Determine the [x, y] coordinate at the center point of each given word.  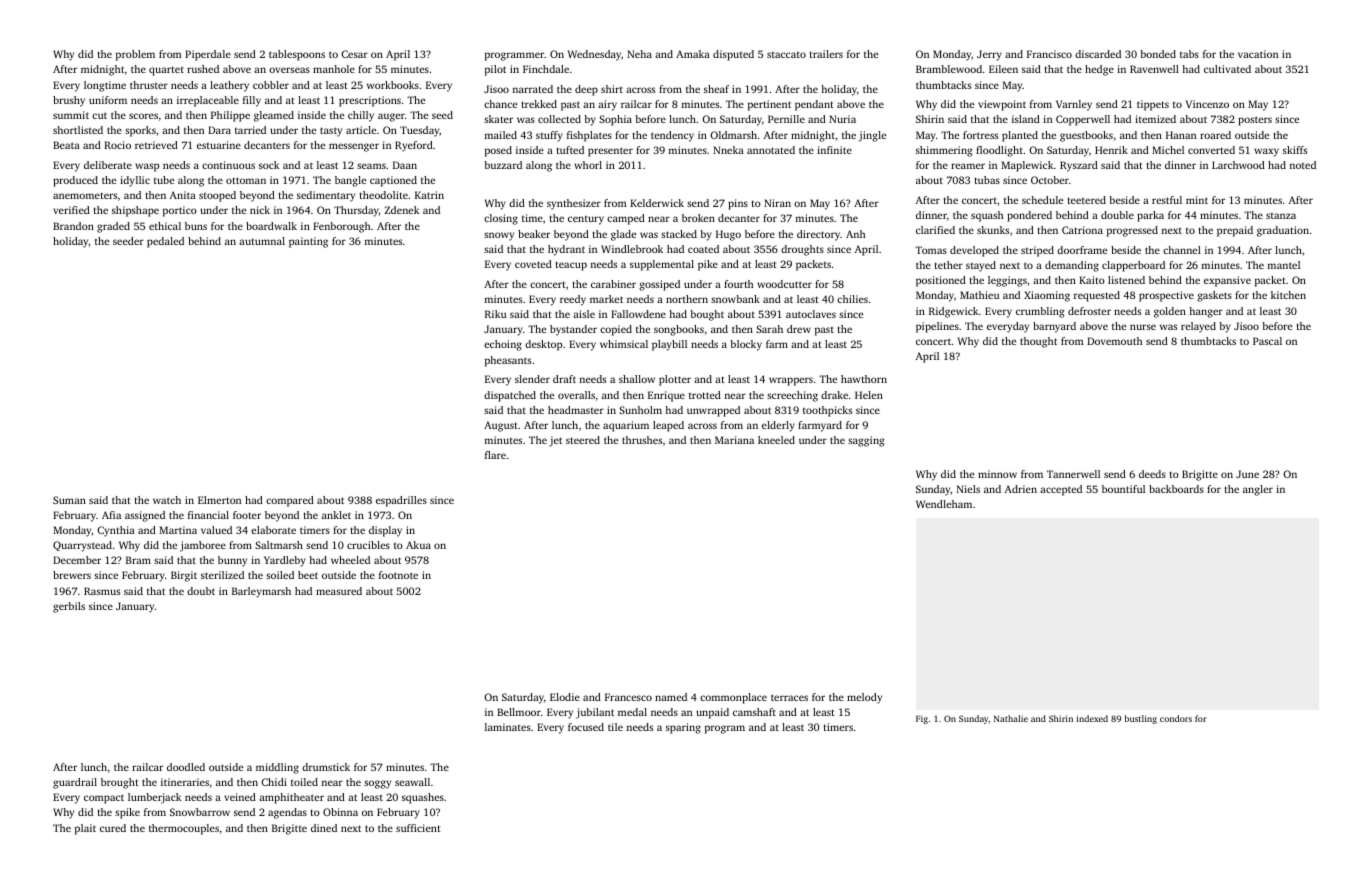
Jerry [989, 55]
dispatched [510, 396]
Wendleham [944, 504]
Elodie [565, 697]
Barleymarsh [261, 592]
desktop [543, 345]
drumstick [326, 767]
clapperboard [1133, 266]
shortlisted [78, 130]
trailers [826, 54]
